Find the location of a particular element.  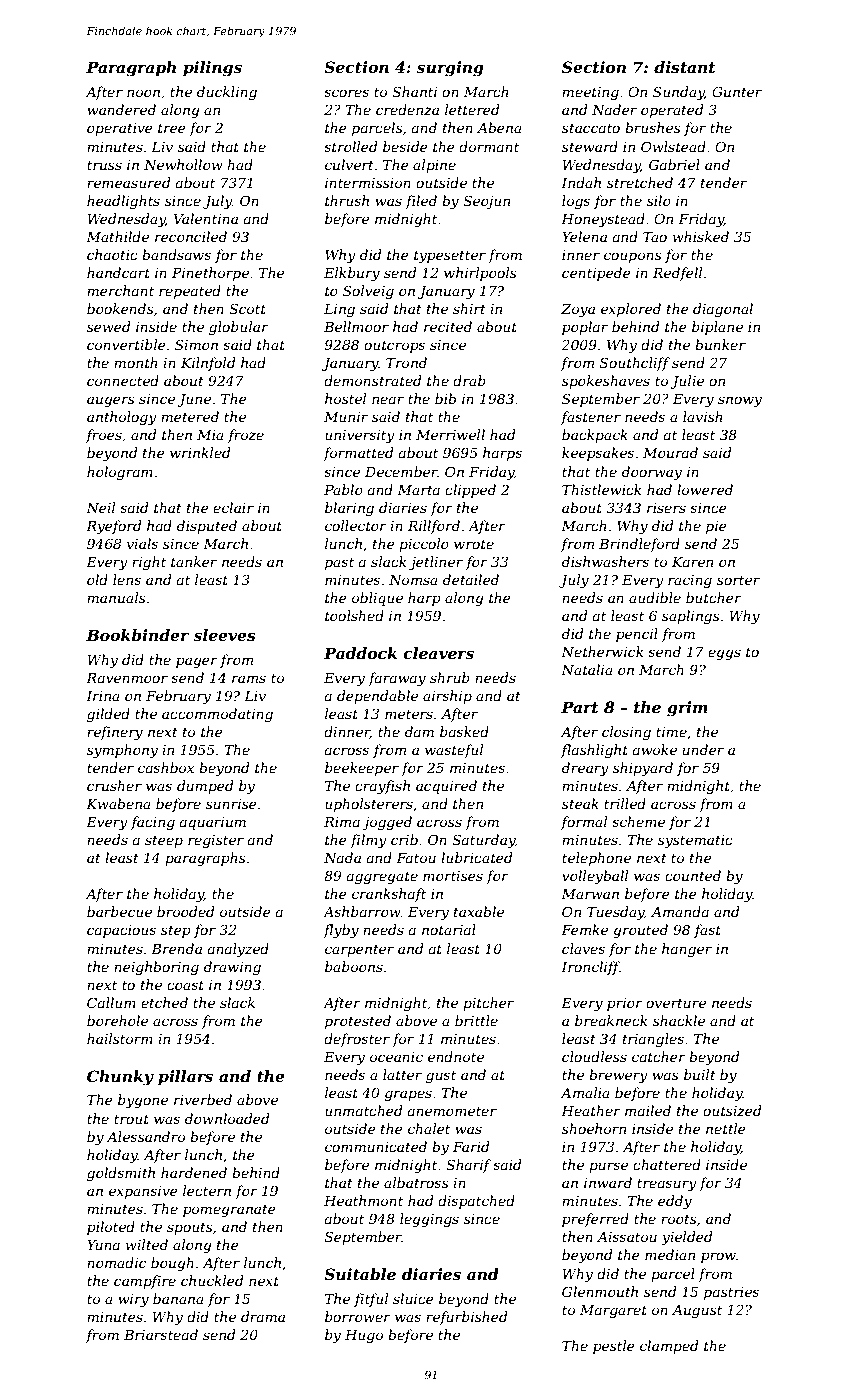

operated is located at coordinates (672, 111).
